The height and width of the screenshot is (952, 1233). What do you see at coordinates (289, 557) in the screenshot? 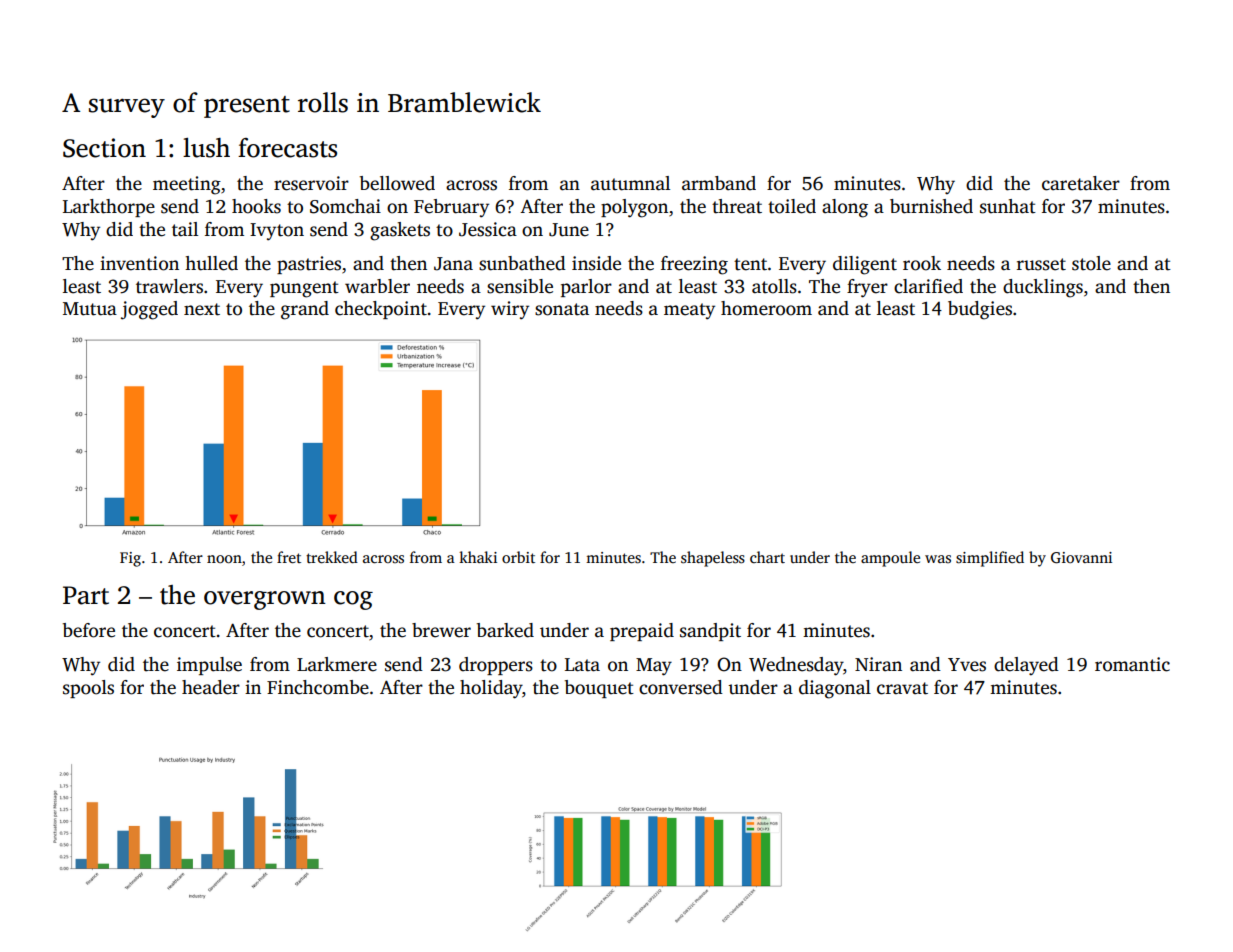
I see `fret` at bounding box center [289, 557].
